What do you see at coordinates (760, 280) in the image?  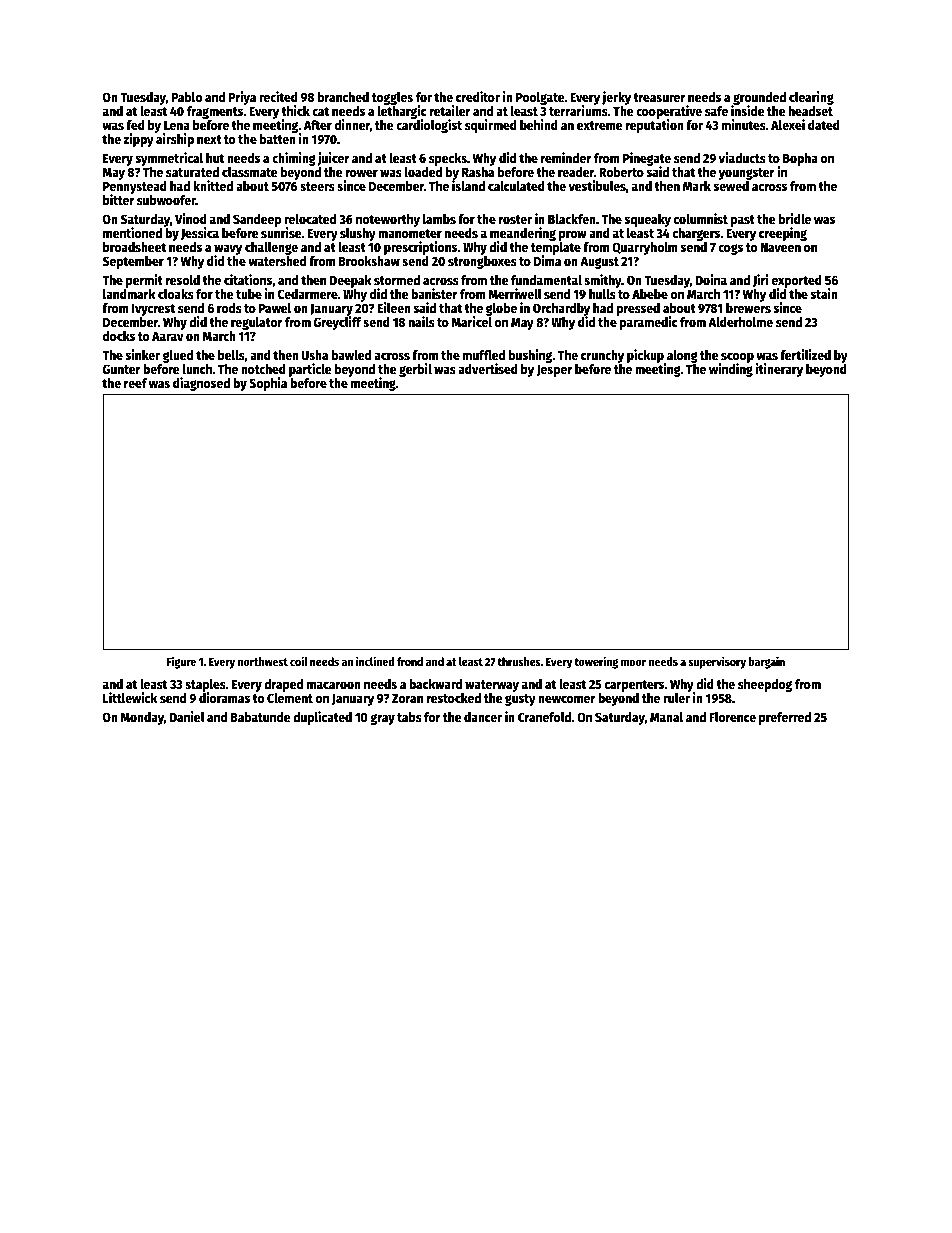 I see `Jiri` at bounding box center [760, 280].
